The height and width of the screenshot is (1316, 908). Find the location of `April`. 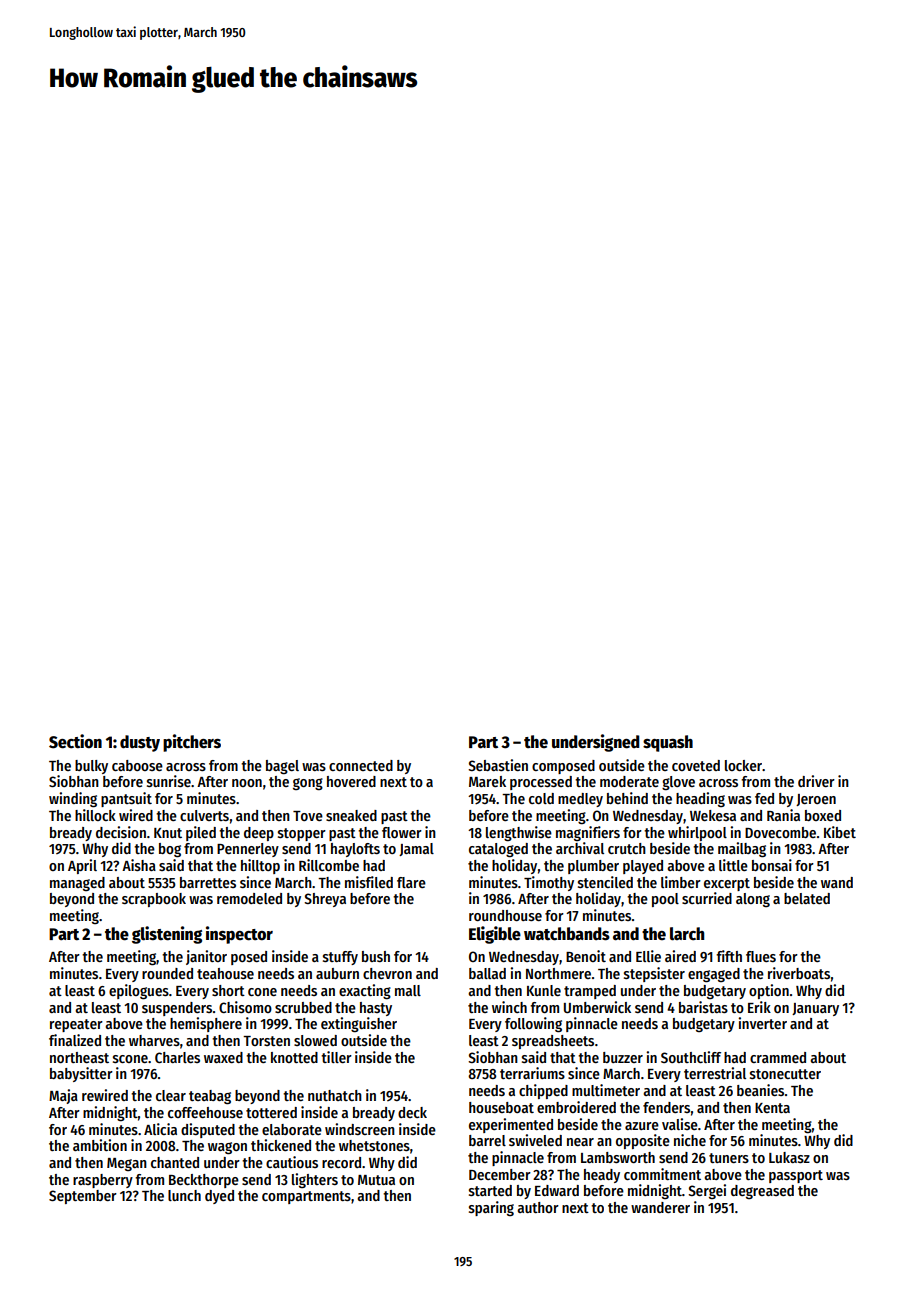

April is located at coordinates (82, 866).
